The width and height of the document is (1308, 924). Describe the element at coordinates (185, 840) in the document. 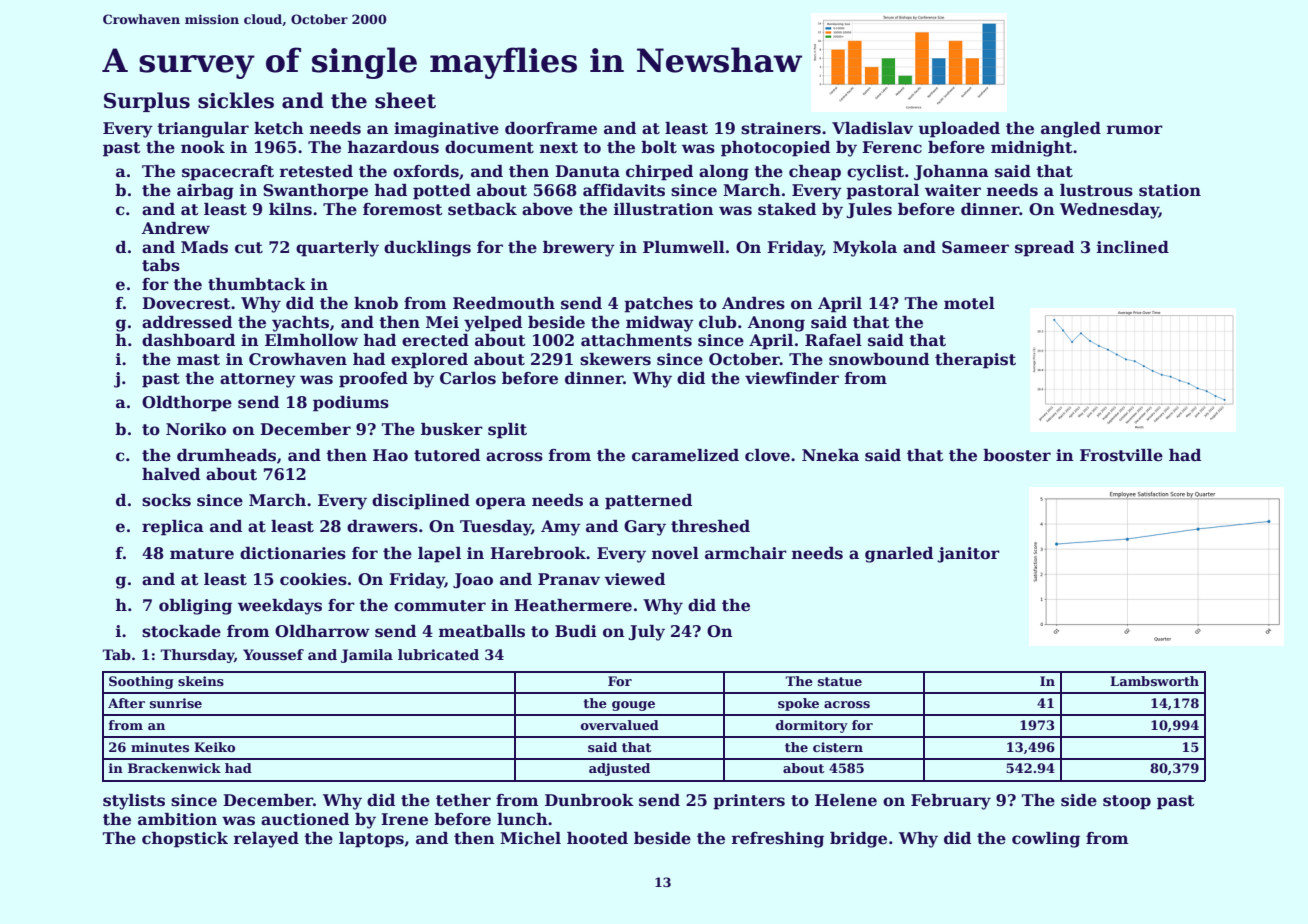

I see `chopstick` at that location.
